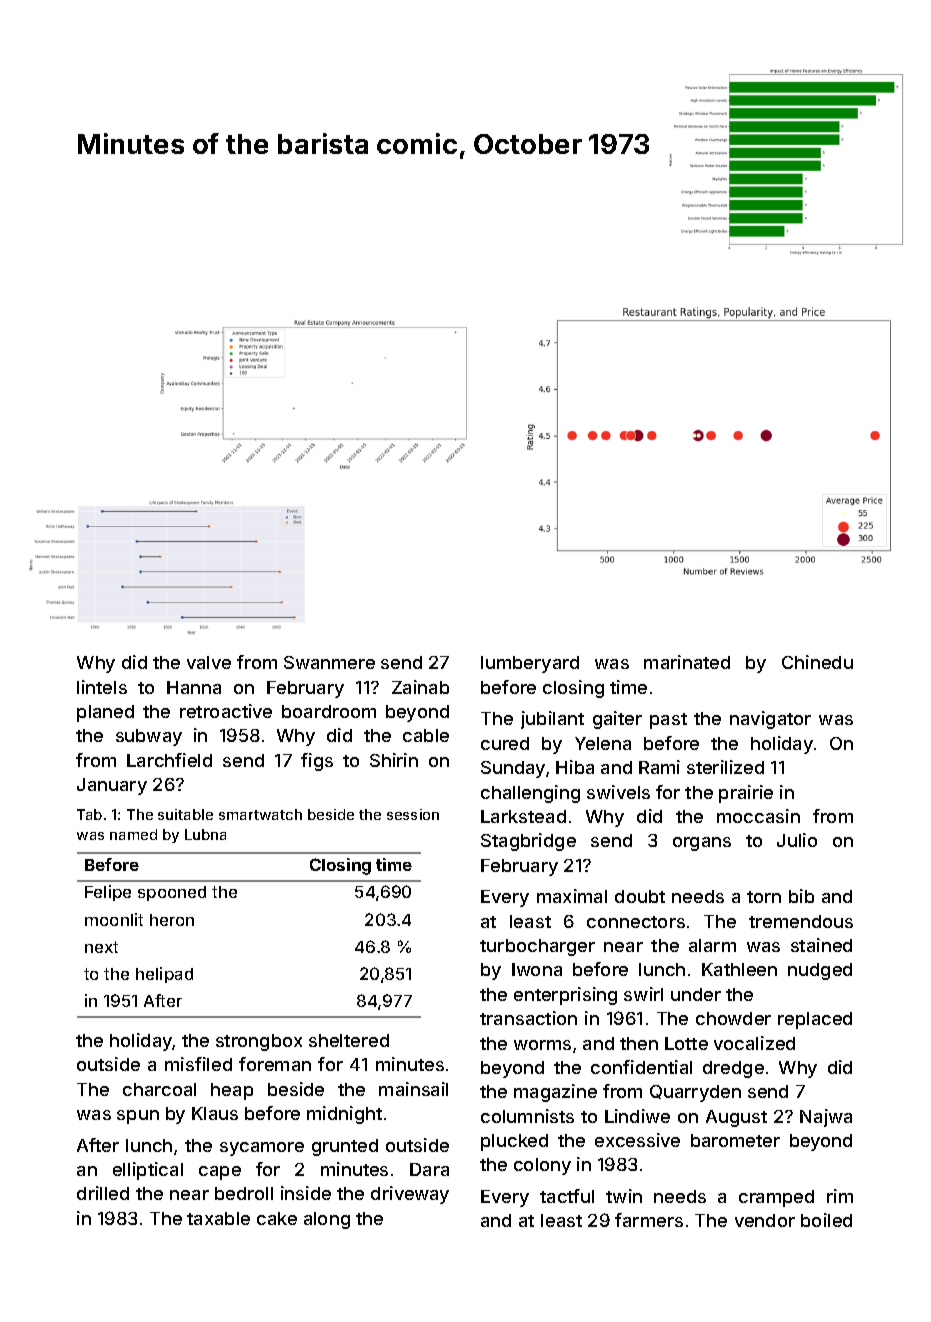 The width and height of the screenshot is (931, 1322). I want to click on moonlit, so click(114, 919).
